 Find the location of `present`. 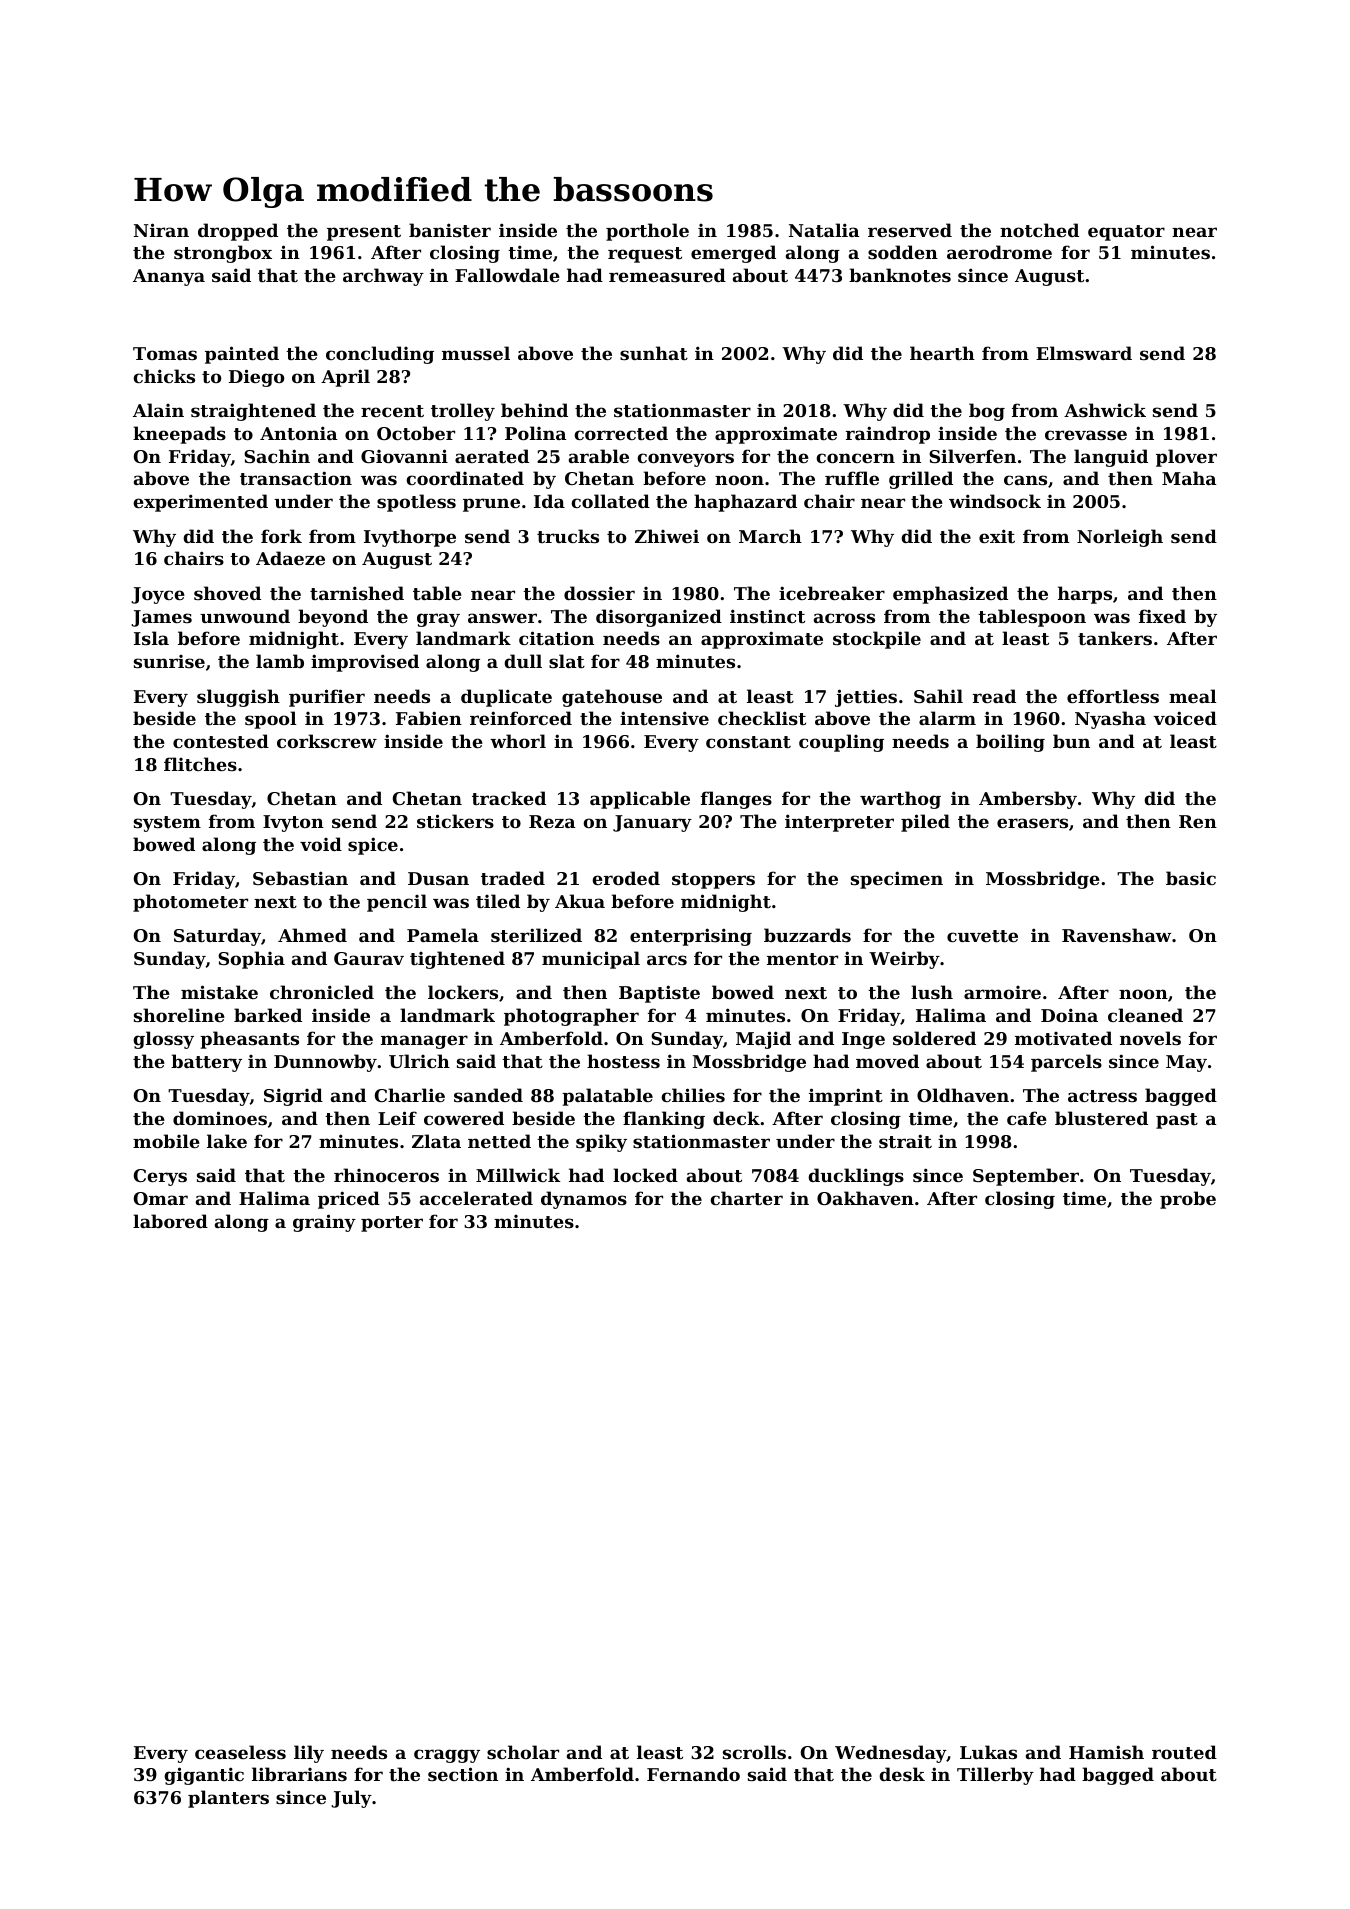

present is located at coordinates (364, 233).
